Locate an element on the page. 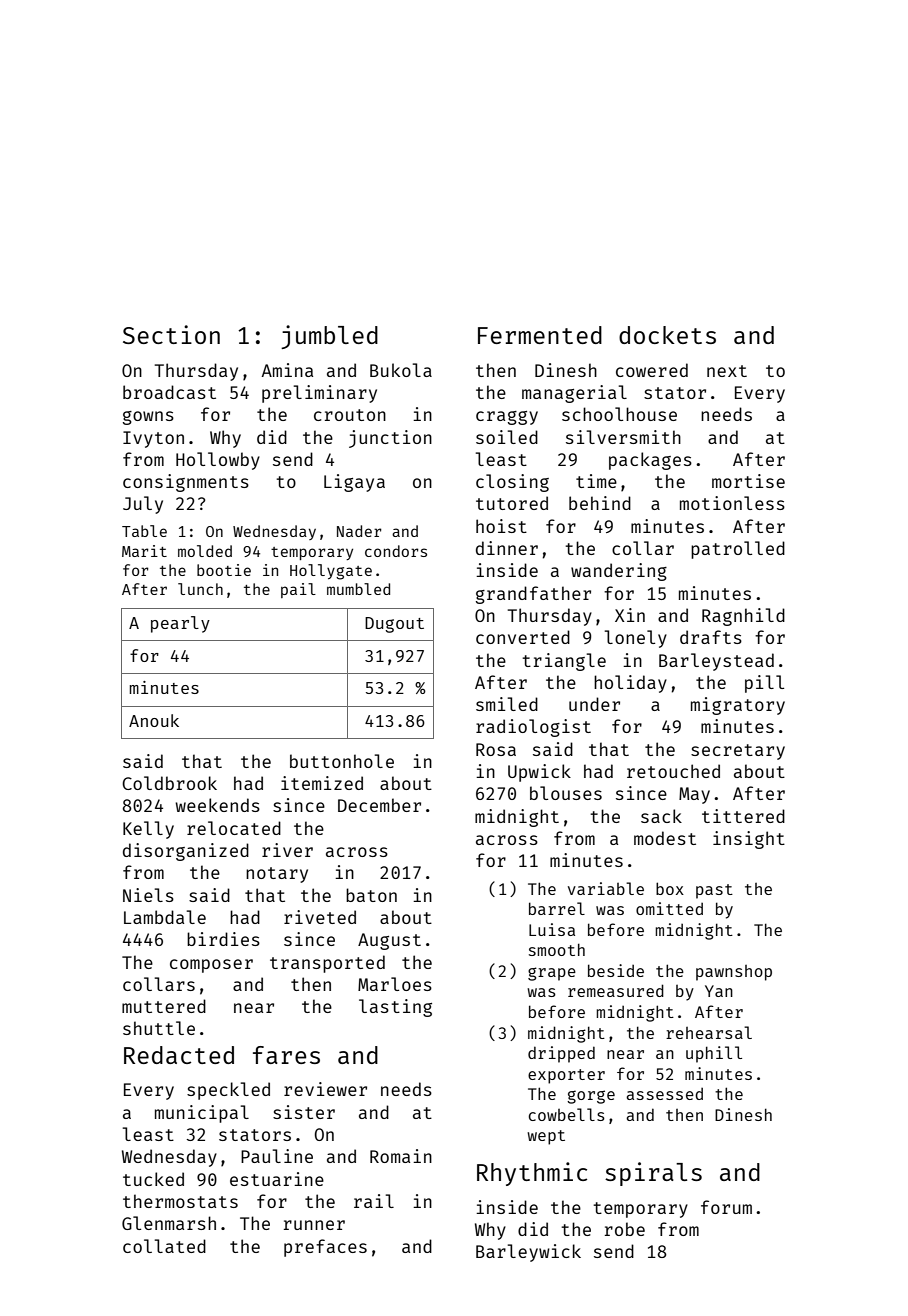  secretary is located at coordinates (738, 752).
